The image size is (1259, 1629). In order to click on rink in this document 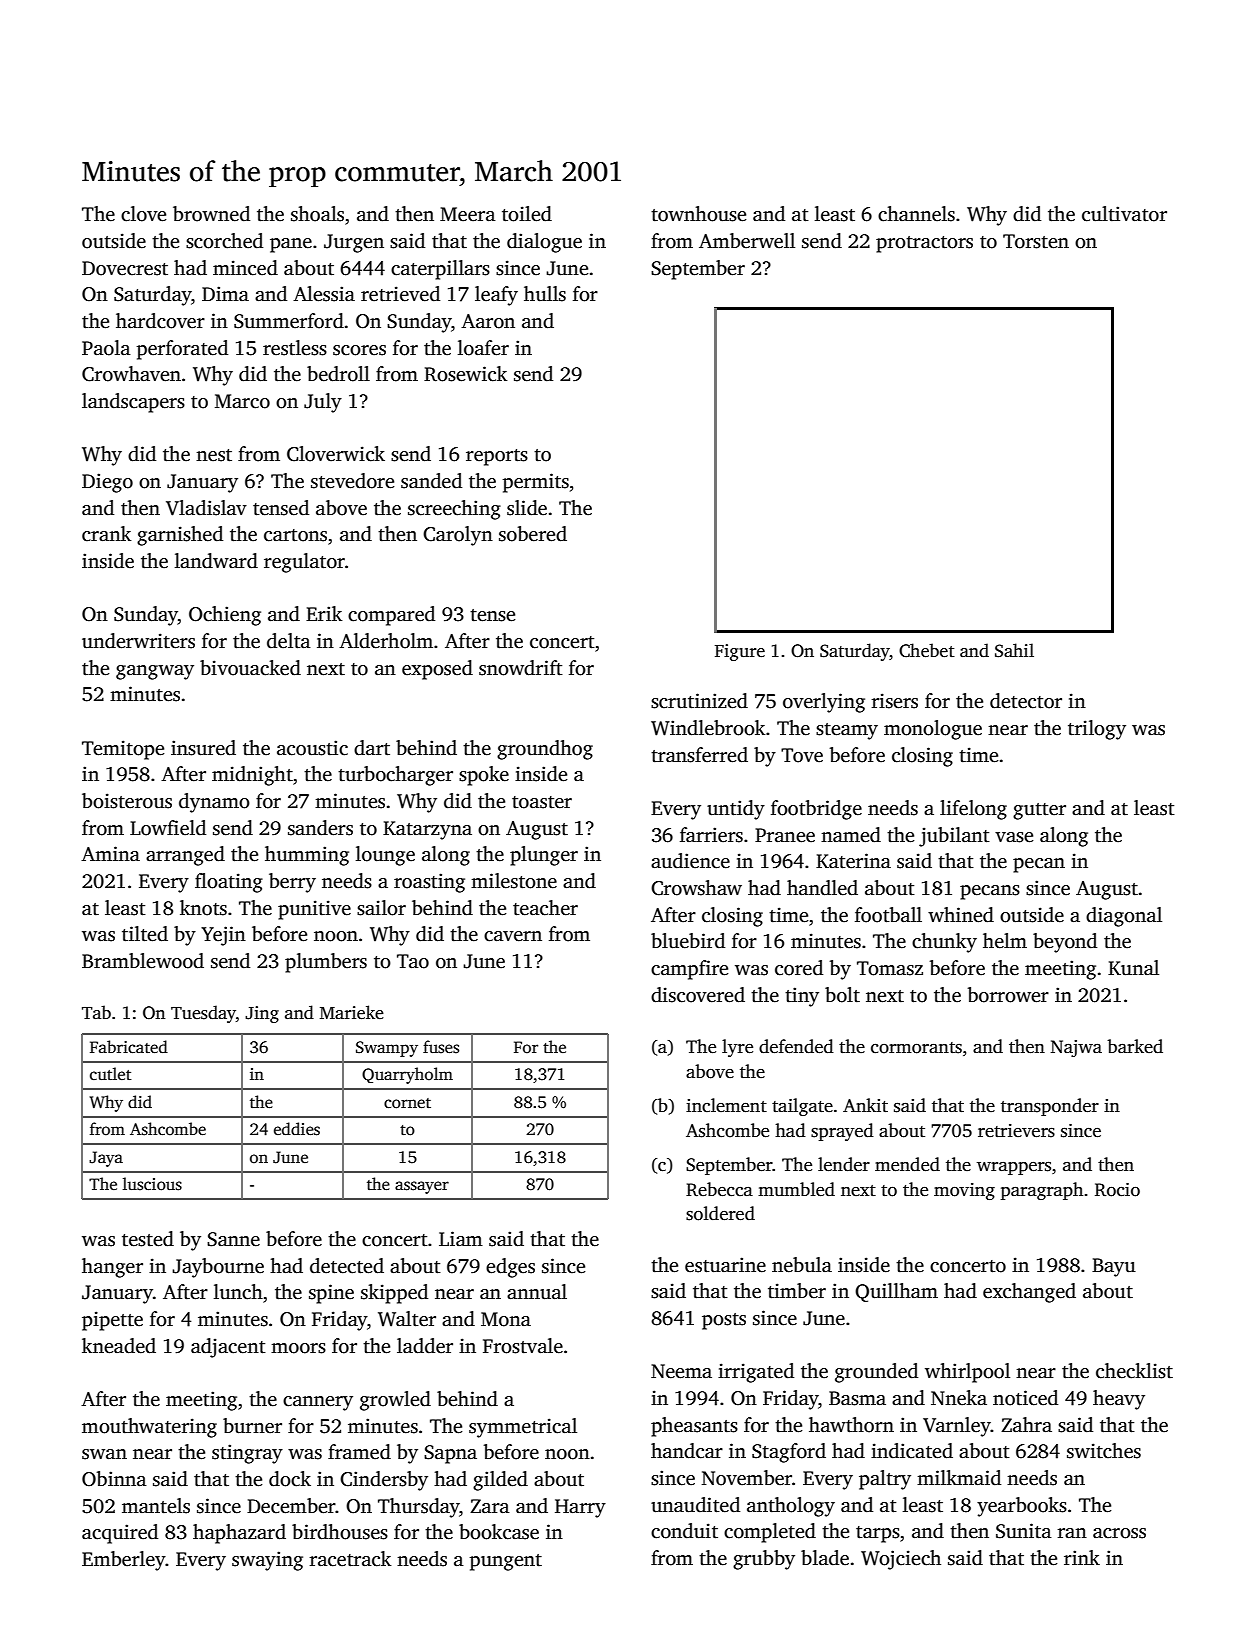, I will do `click(1082, 1557)`.
